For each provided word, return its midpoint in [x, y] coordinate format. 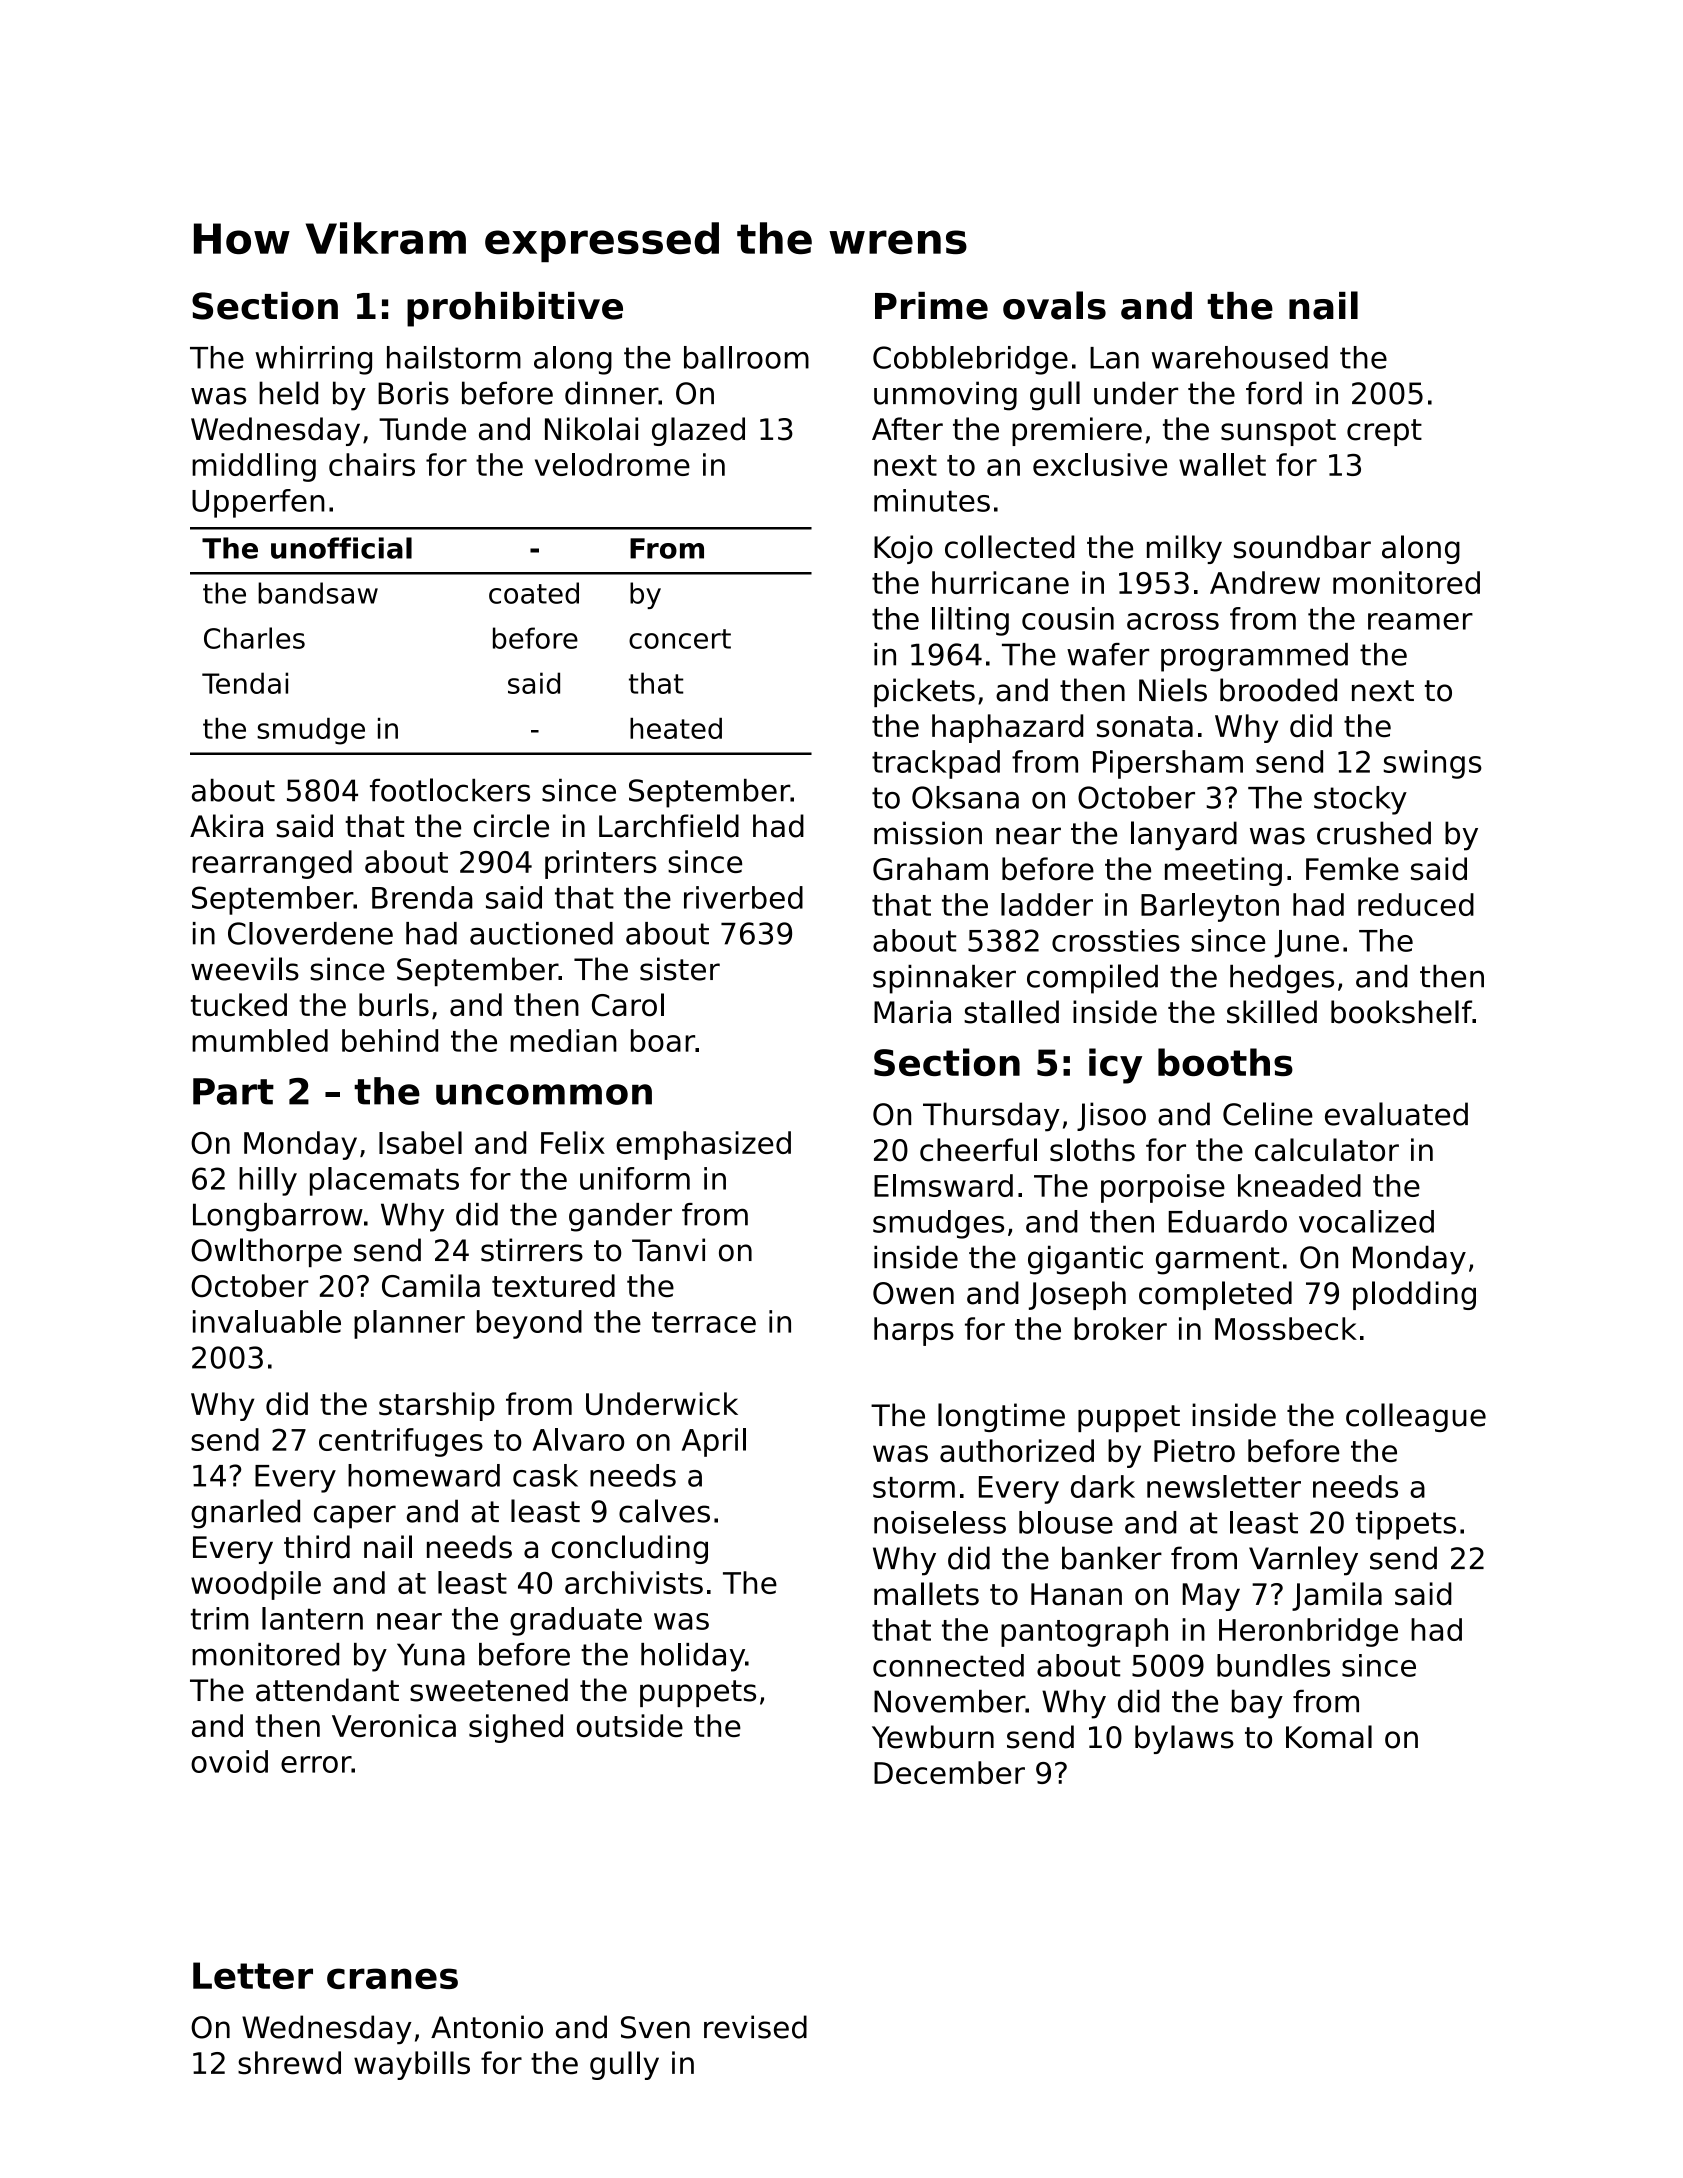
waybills [412, 2065]
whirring [313, 360]
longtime [1001, 1417]
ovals [1054, 305]
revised [755, 2027]
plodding [1414, 1295]
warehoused [1240, 357]
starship [437, 1406]
